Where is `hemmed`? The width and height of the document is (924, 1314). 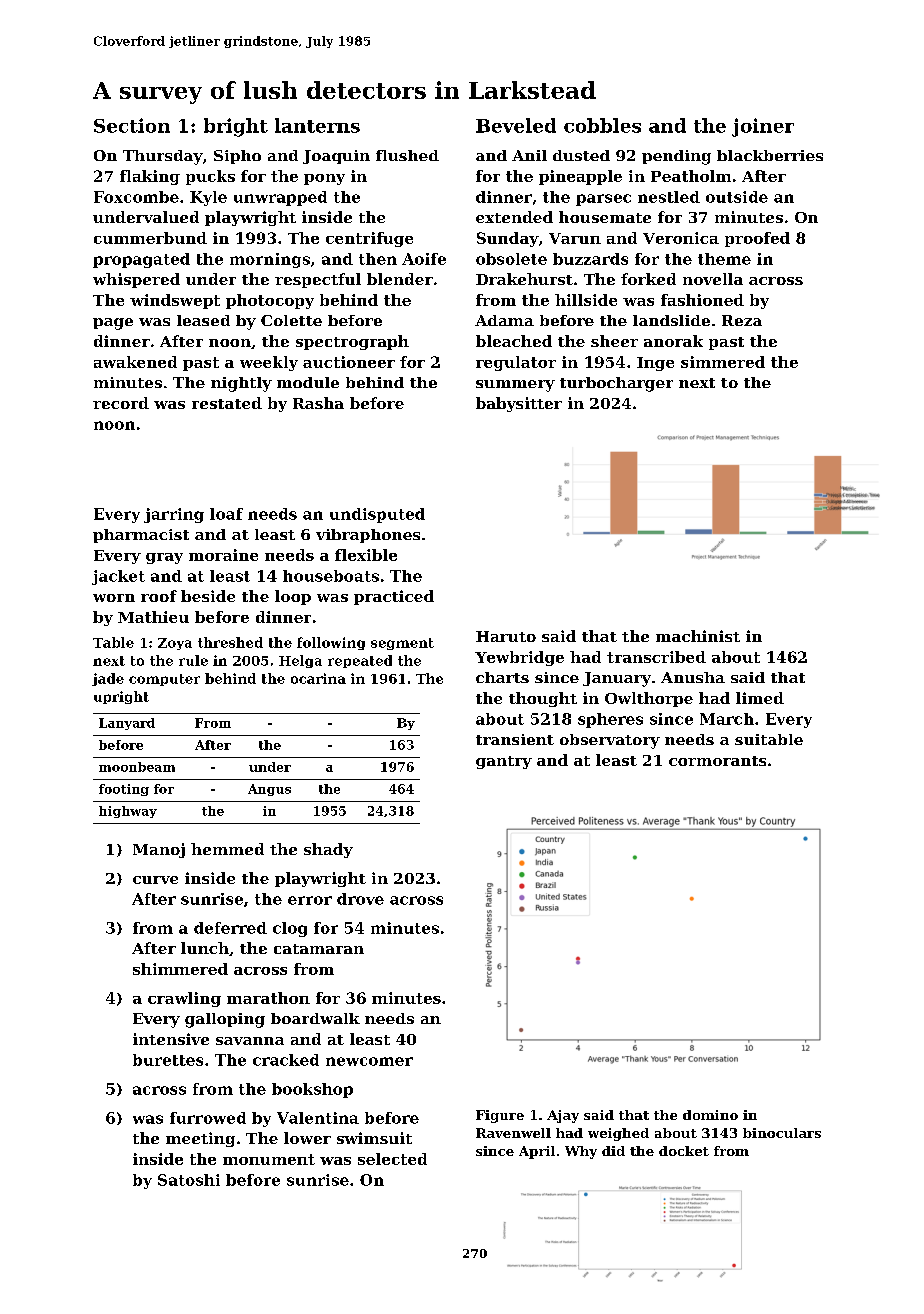
hemmed is located at coordinates (227, 849).
